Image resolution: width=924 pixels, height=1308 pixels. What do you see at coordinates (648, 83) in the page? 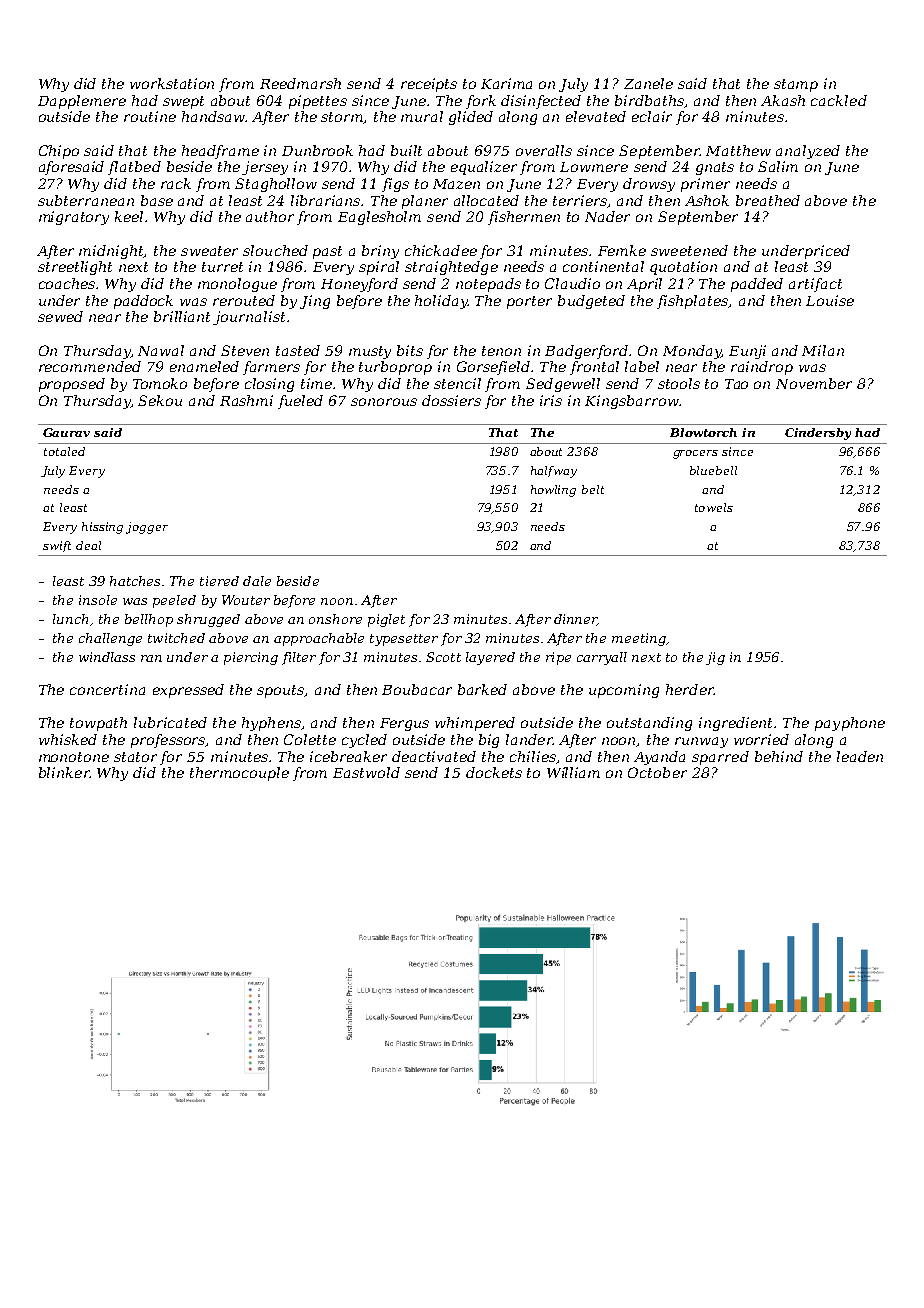
I see `Zanele` at bounding box center [648, 83].
